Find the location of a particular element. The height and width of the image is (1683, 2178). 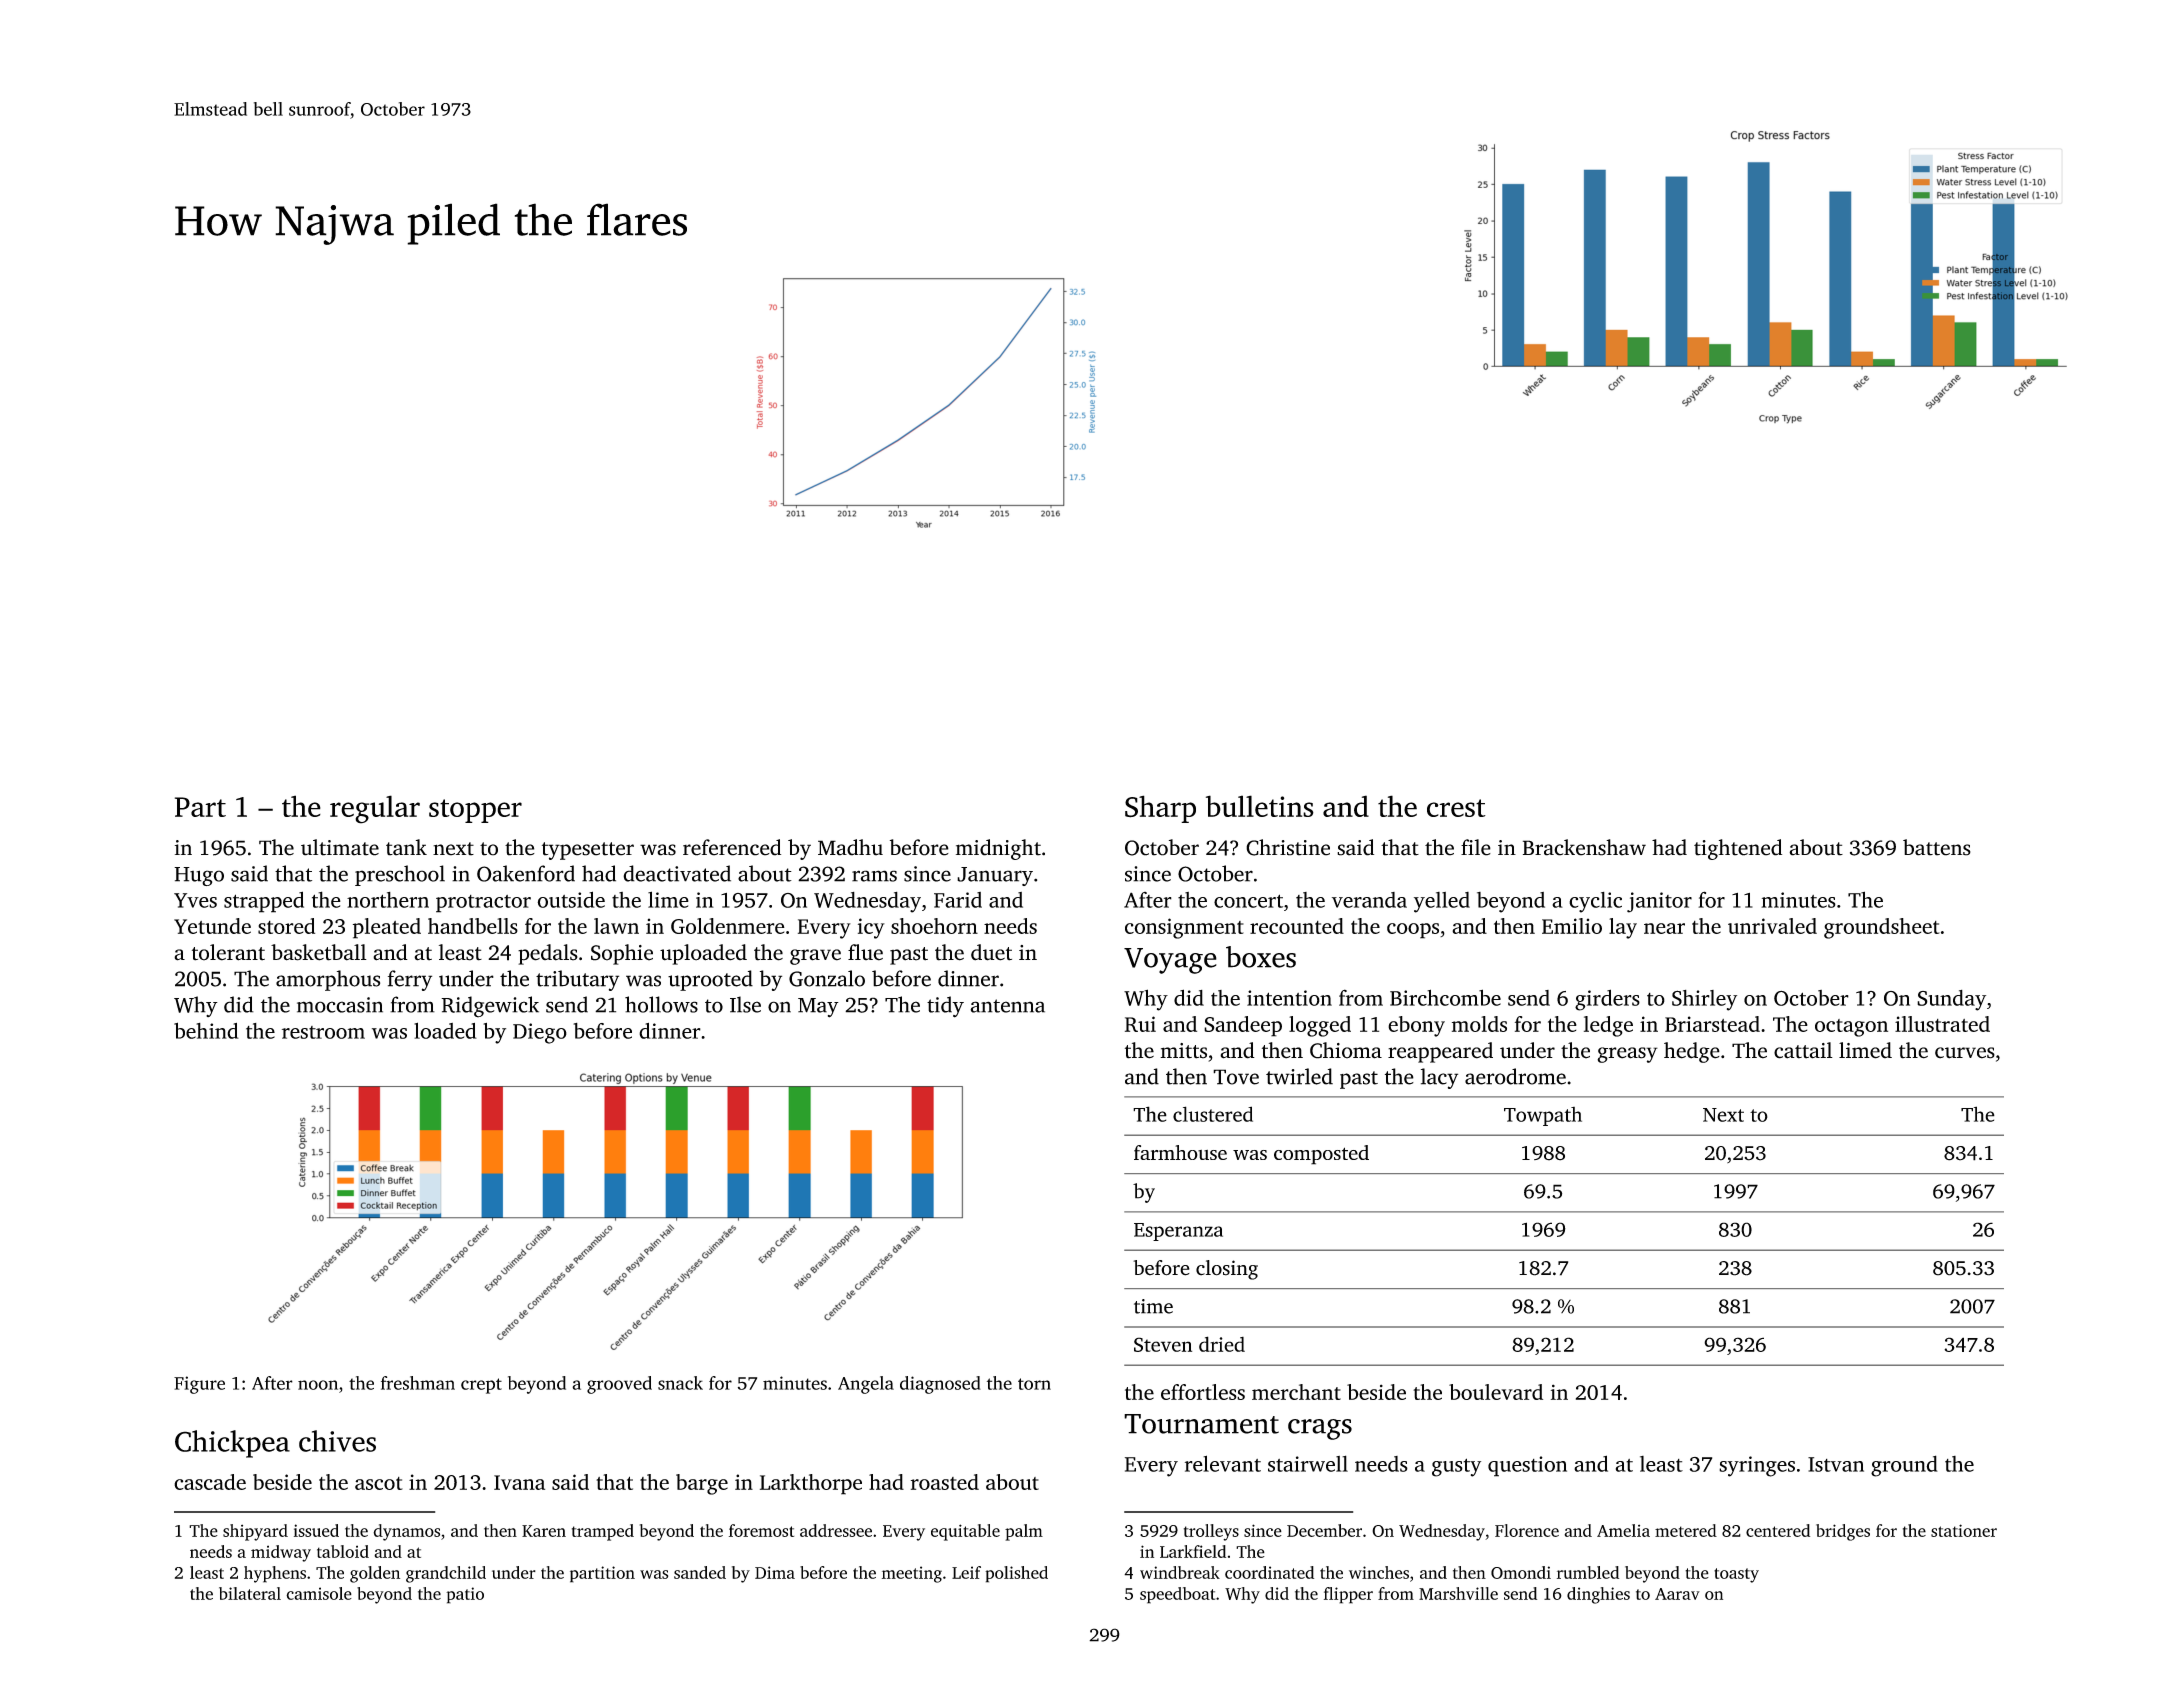

boulevard is located at coordinates (1496, 1392).
